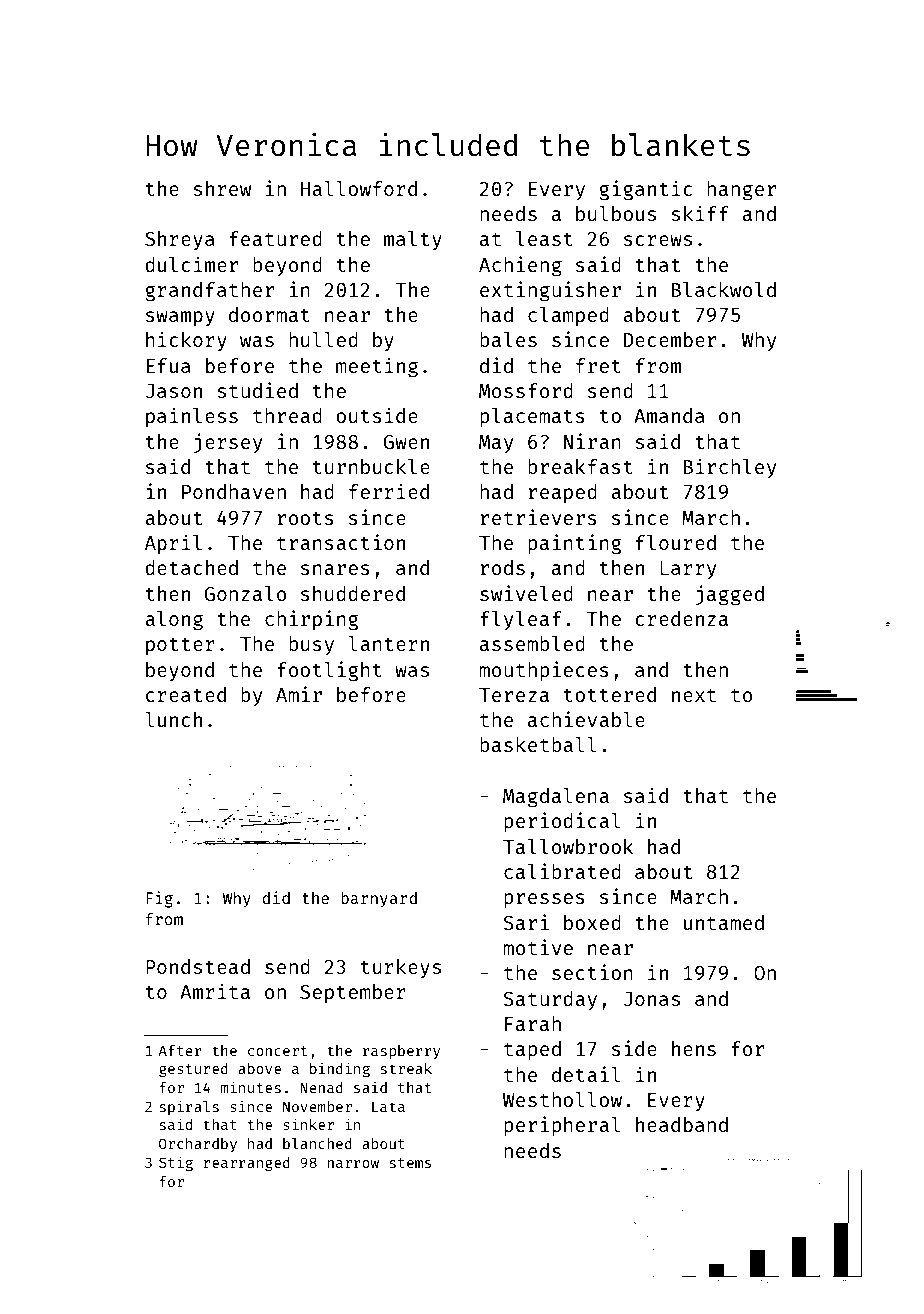  Describe the element at coordinates (413, 240) in the image. I see `malty` at that location.
